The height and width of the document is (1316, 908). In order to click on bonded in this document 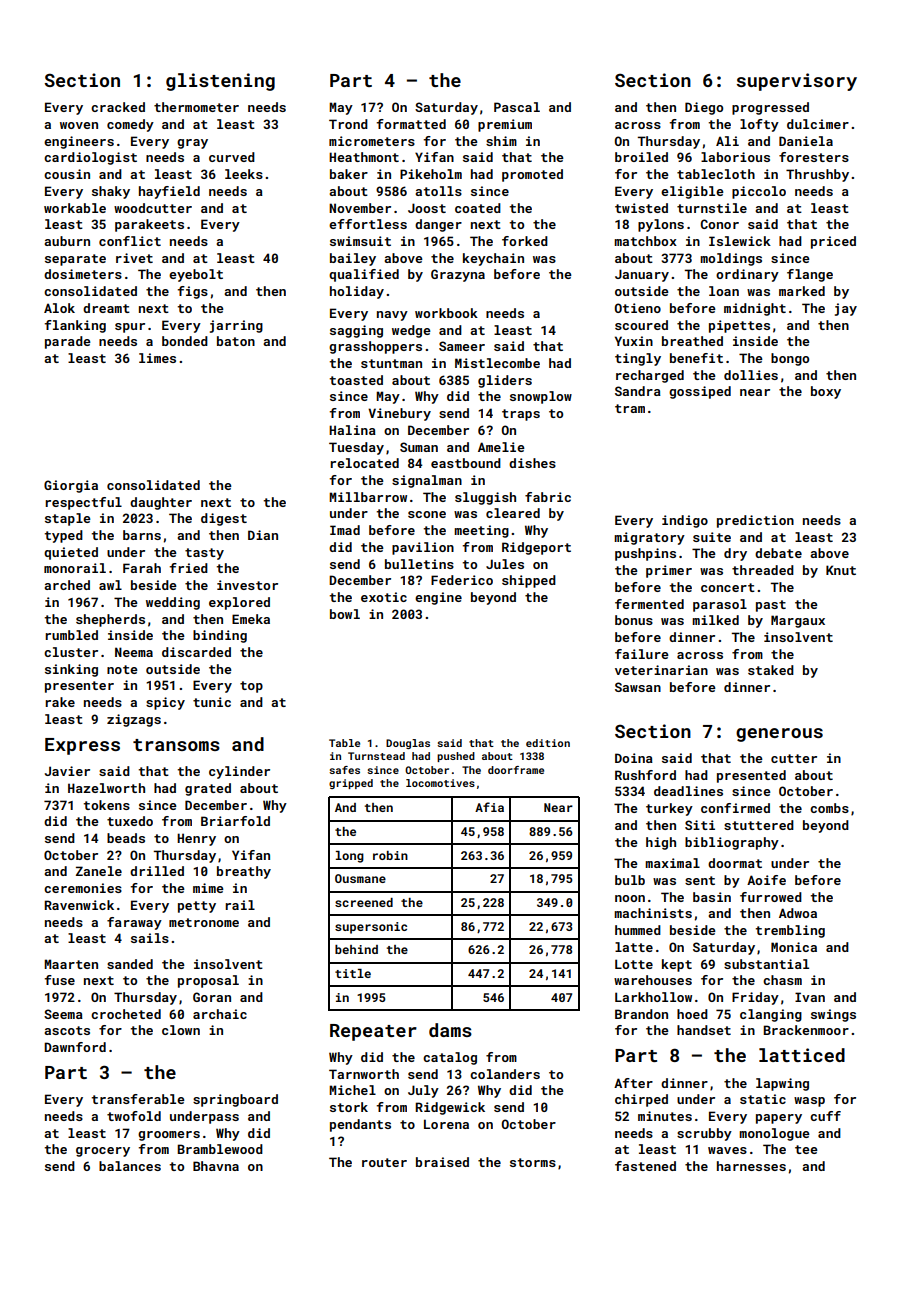, I will do `click(185, 341)`.
